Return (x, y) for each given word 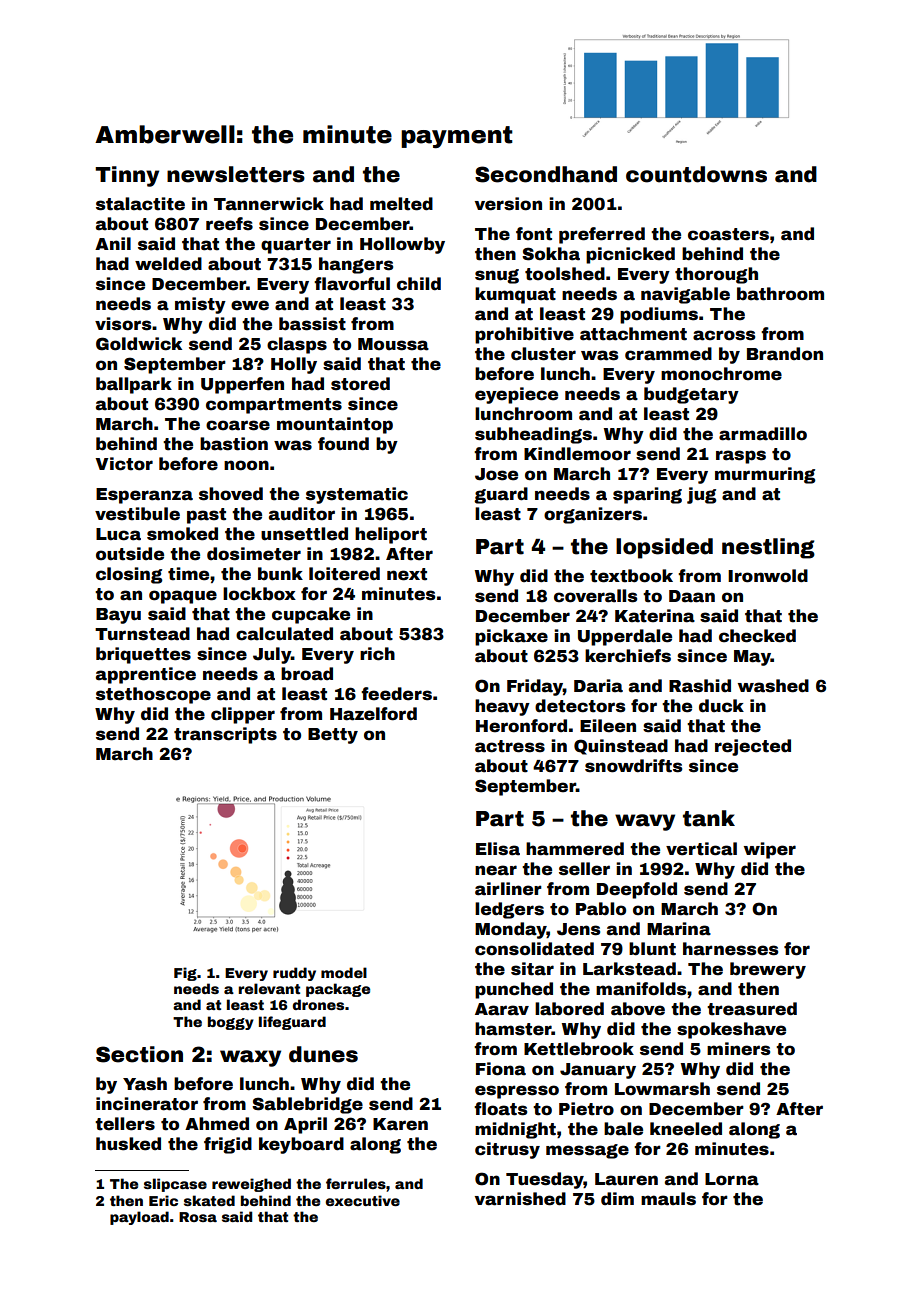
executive (363, 1200)
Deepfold (637, 890)
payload (139, 1218)
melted (401, 204)
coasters (728, 234)
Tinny (127, 176)
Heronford (521, 726)
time (188, 574)
